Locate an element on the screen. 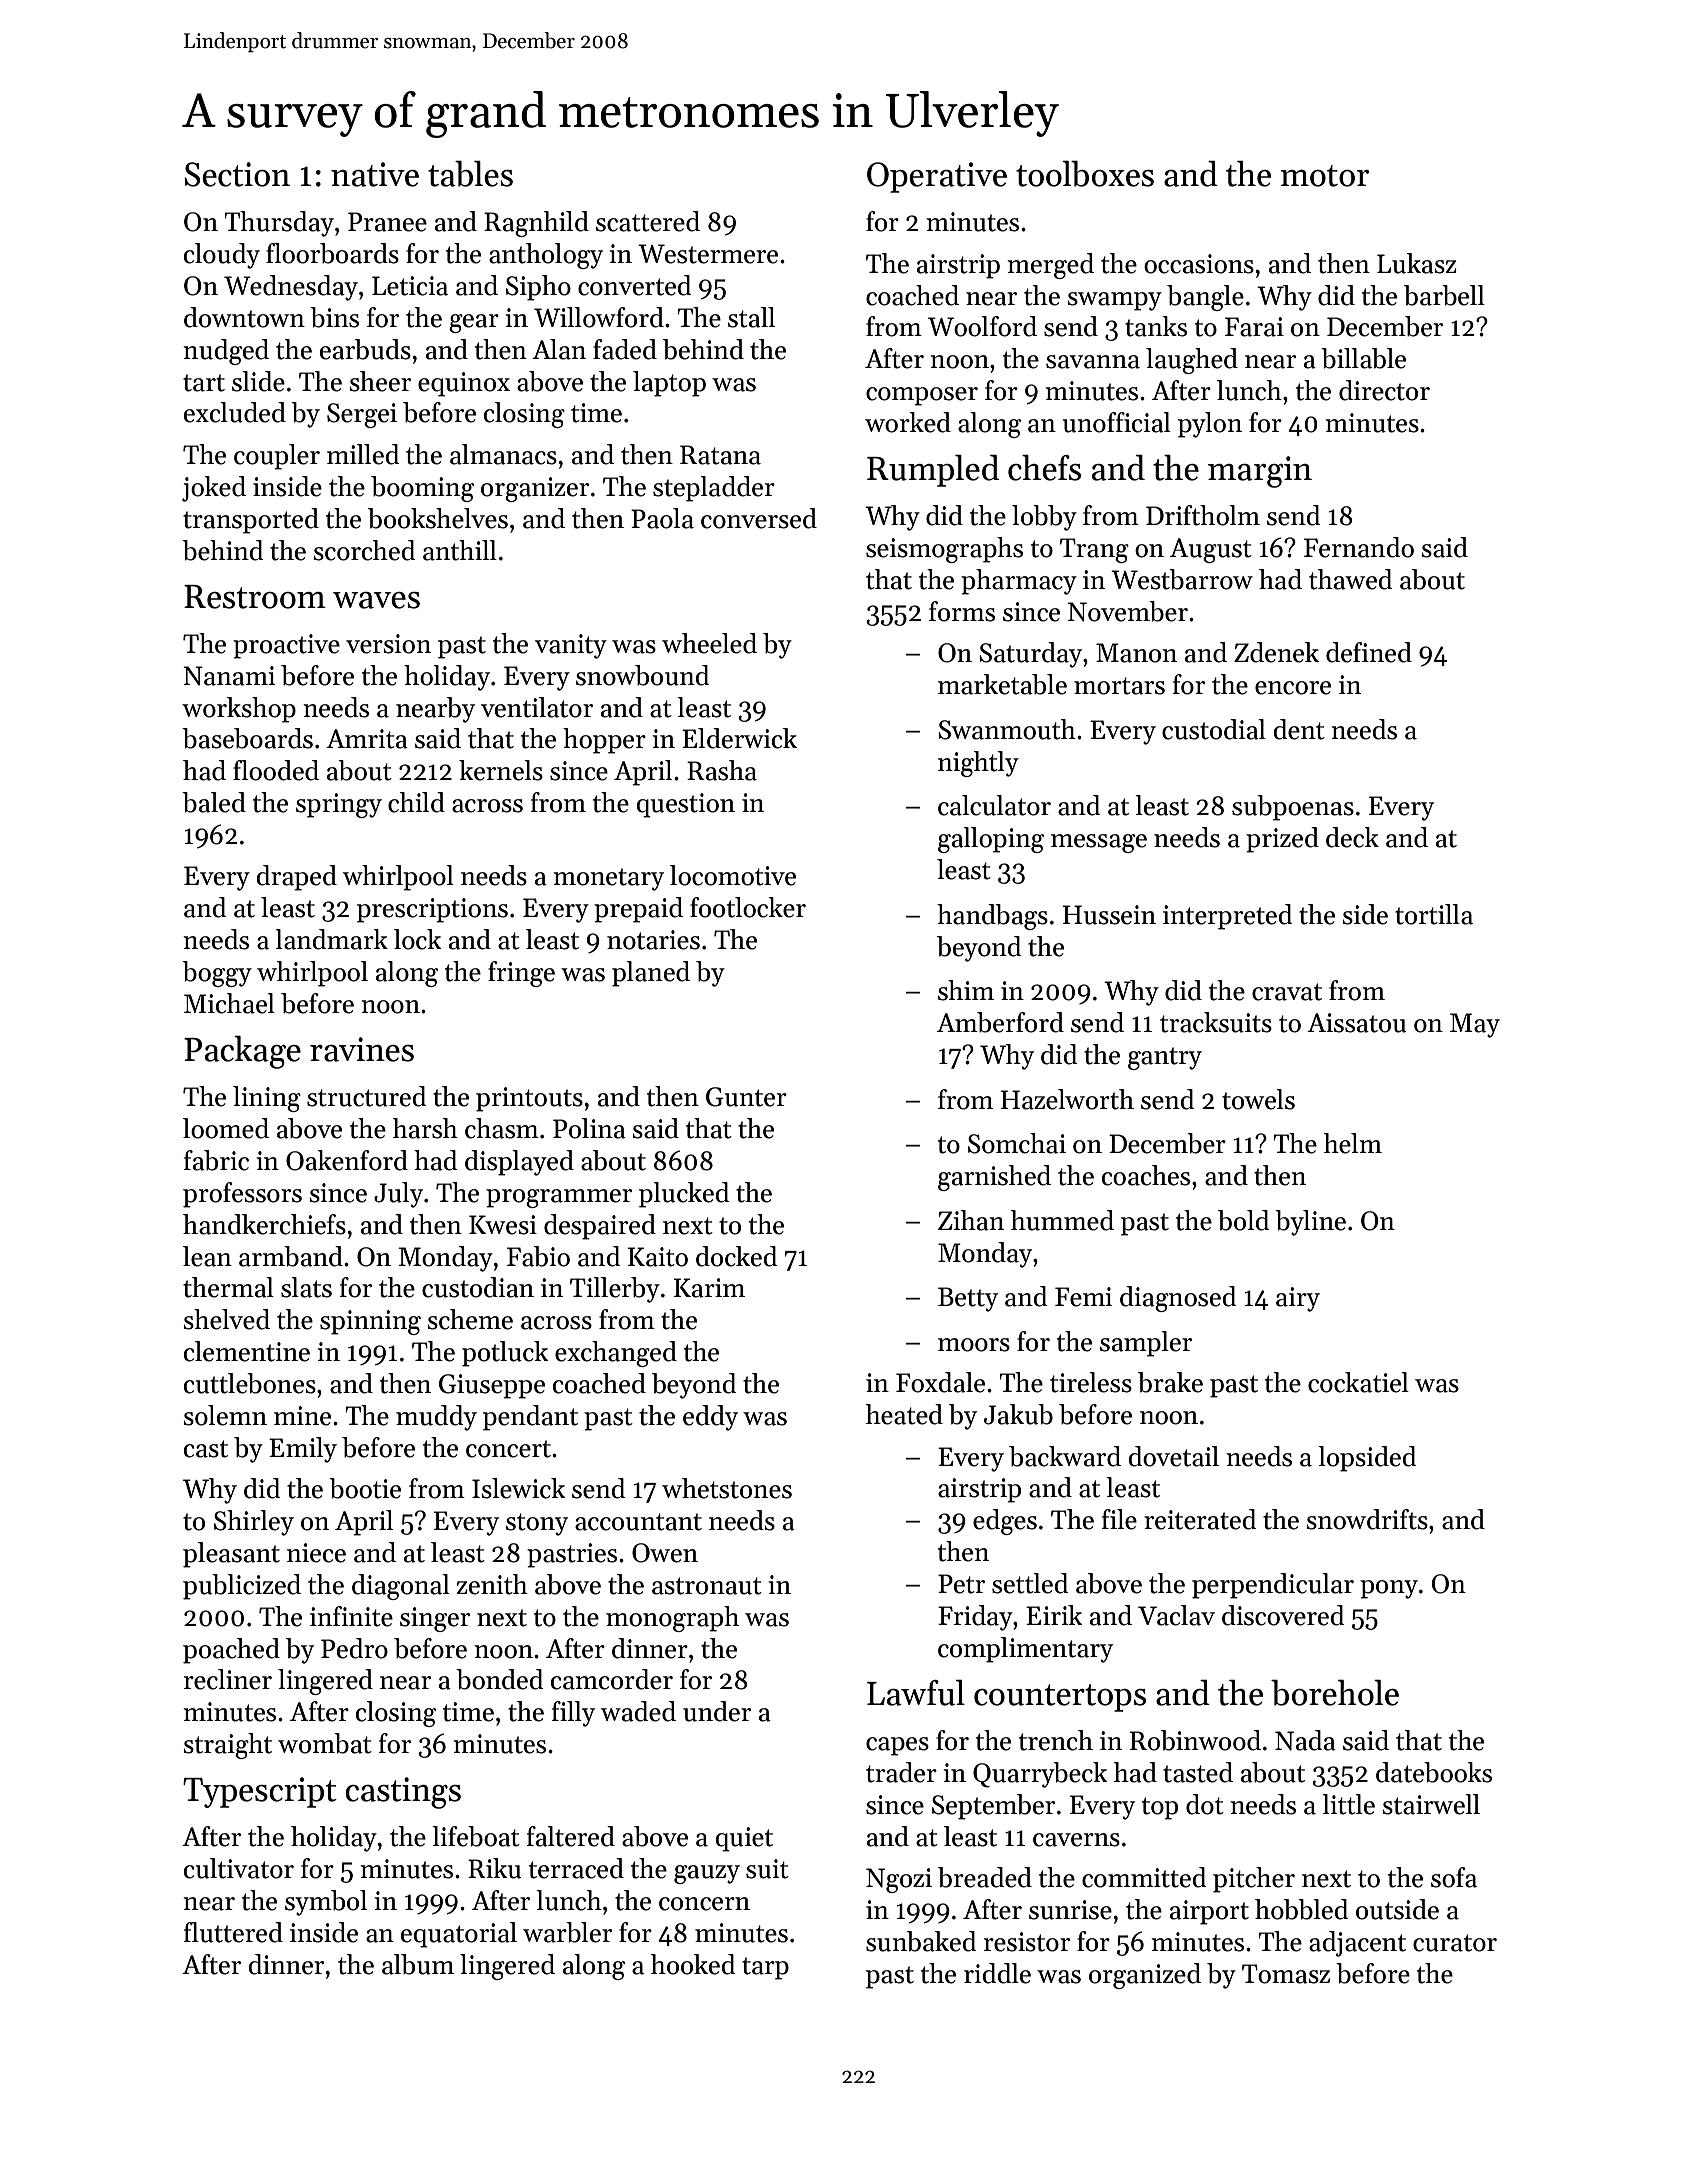  toolboxes is located at coordinates (1085, 174).
